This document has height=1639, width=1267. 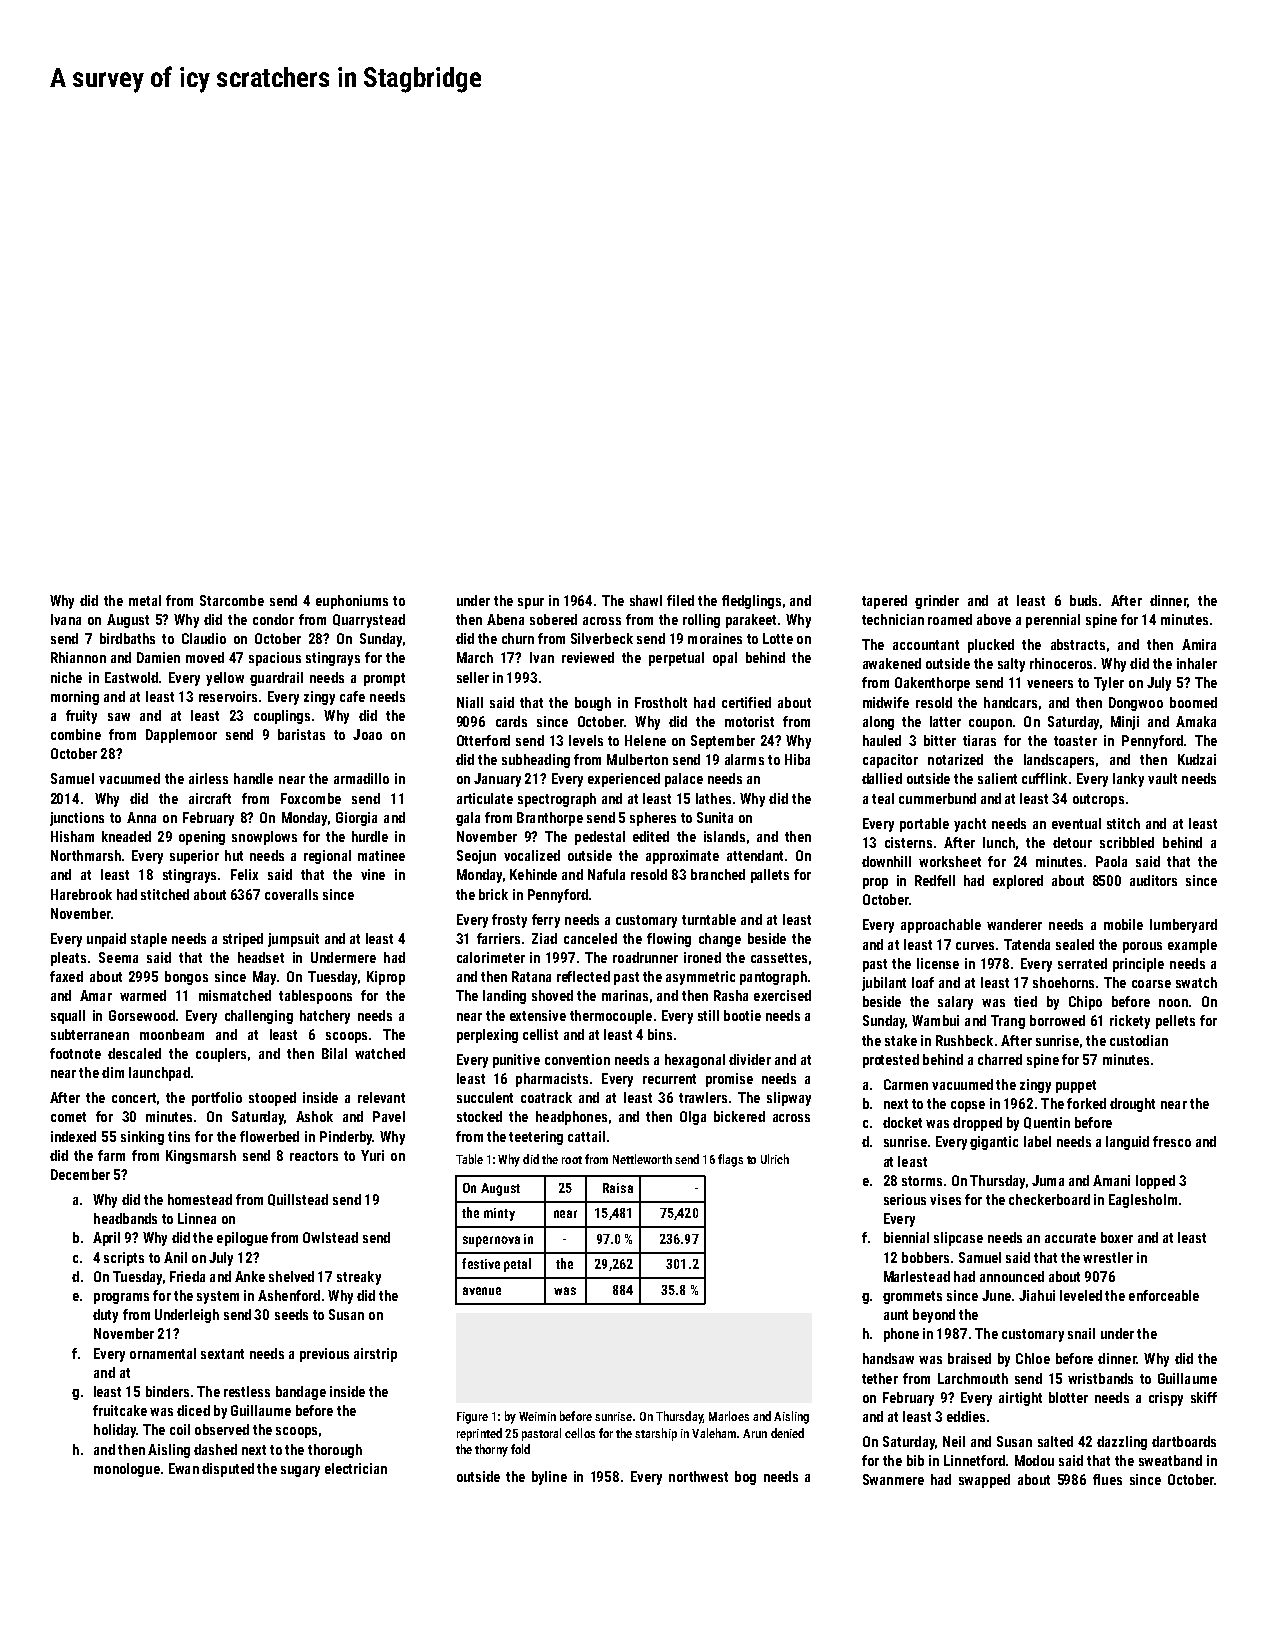 I want to click on Ewan, so click(x=184, y=1468).
